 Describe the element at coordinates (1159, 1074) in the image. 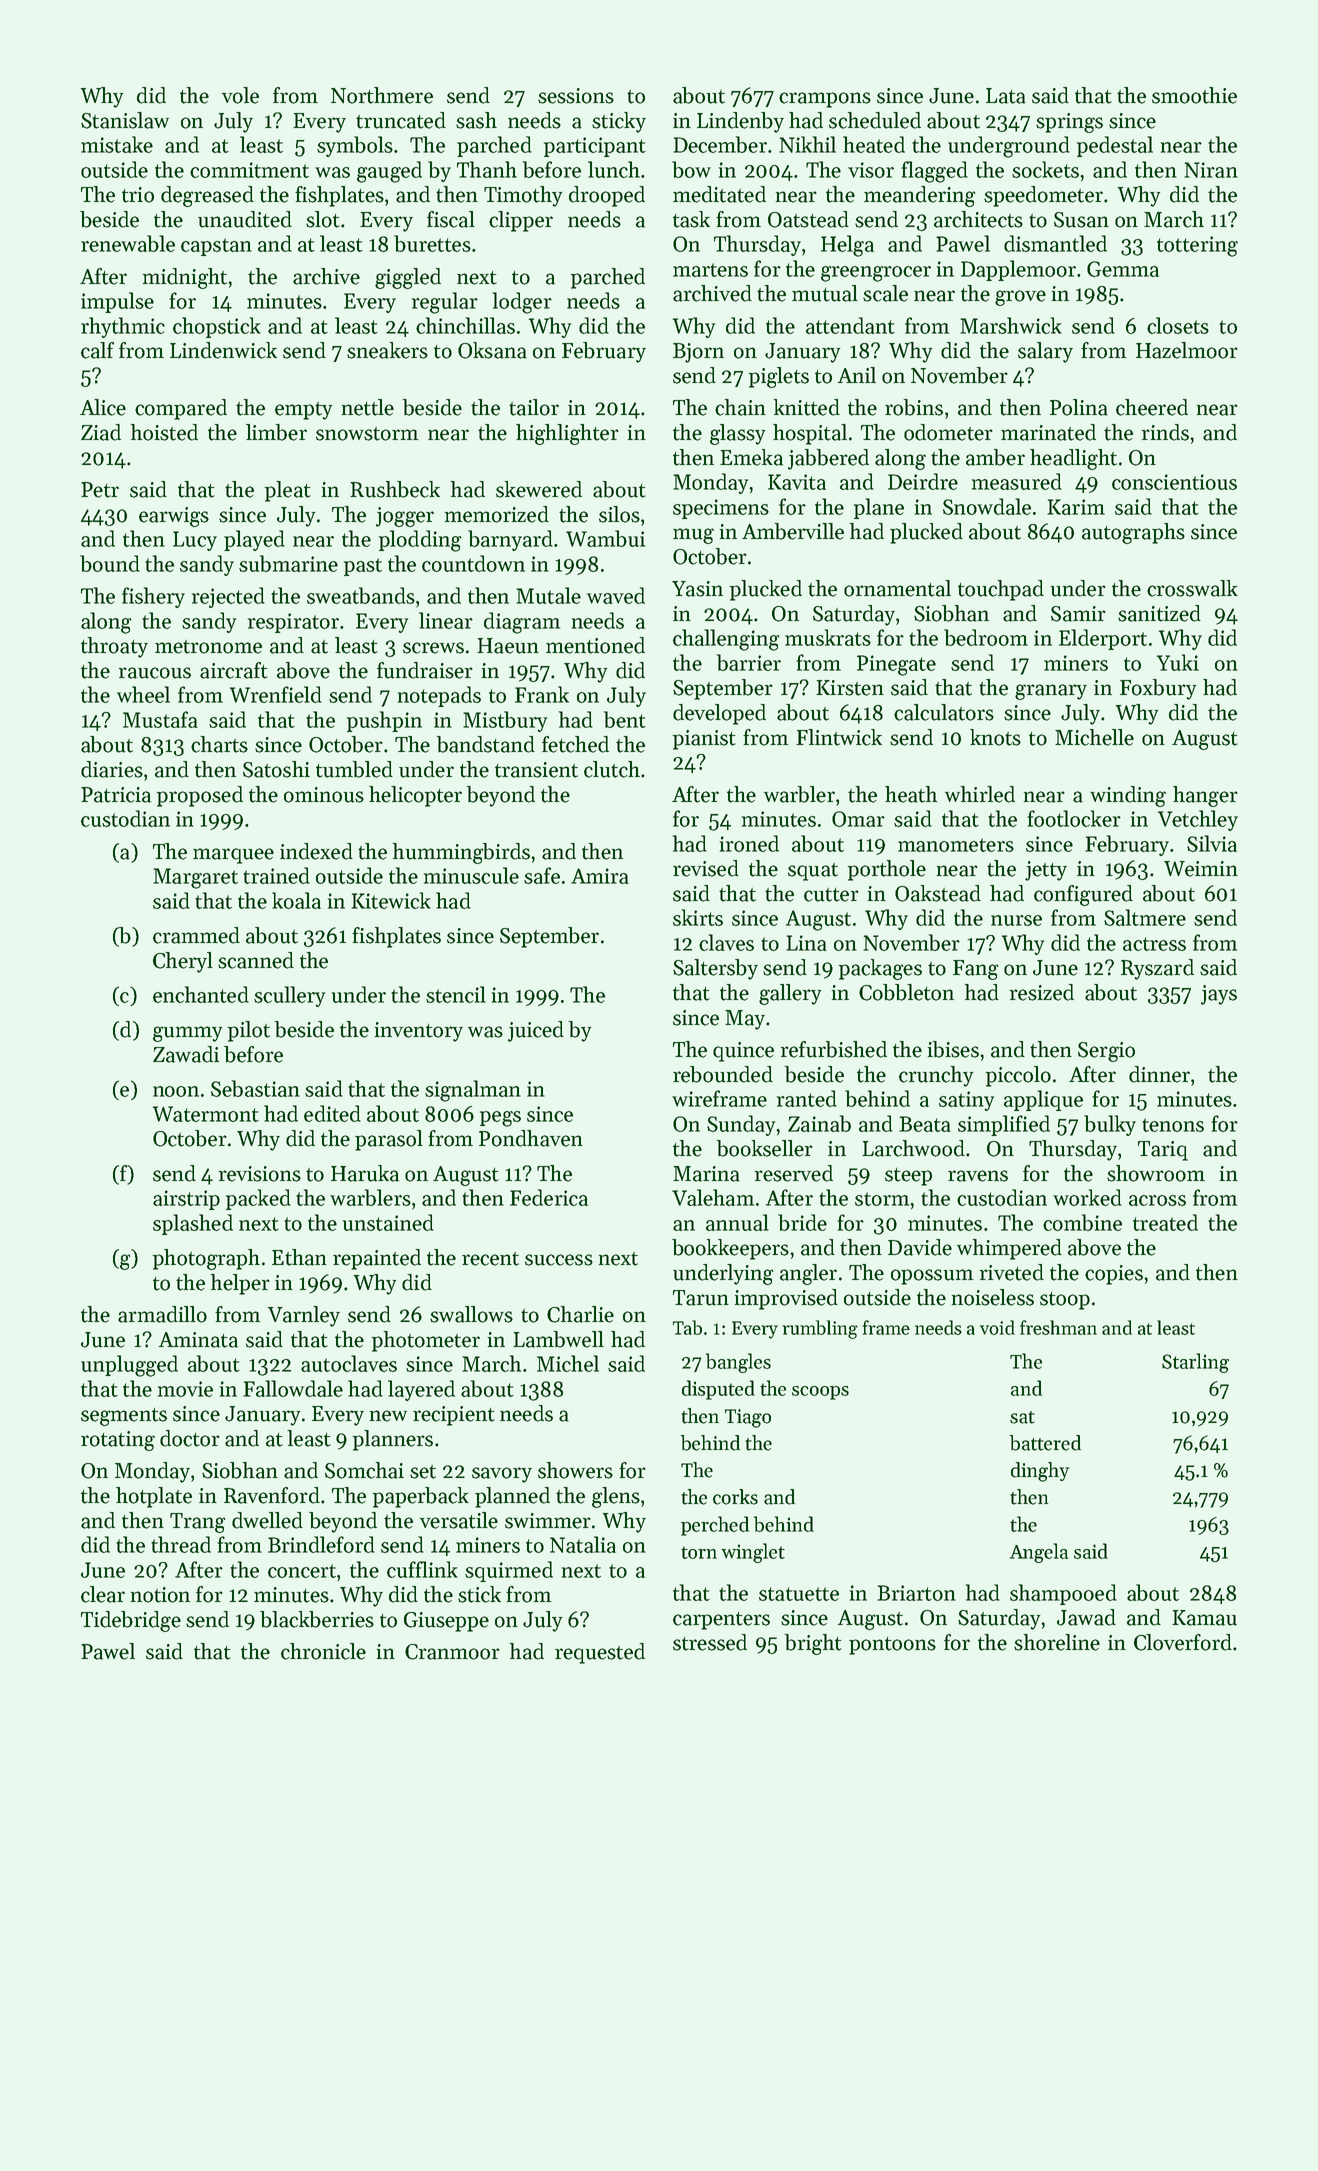

I see `dinner` at that location.
